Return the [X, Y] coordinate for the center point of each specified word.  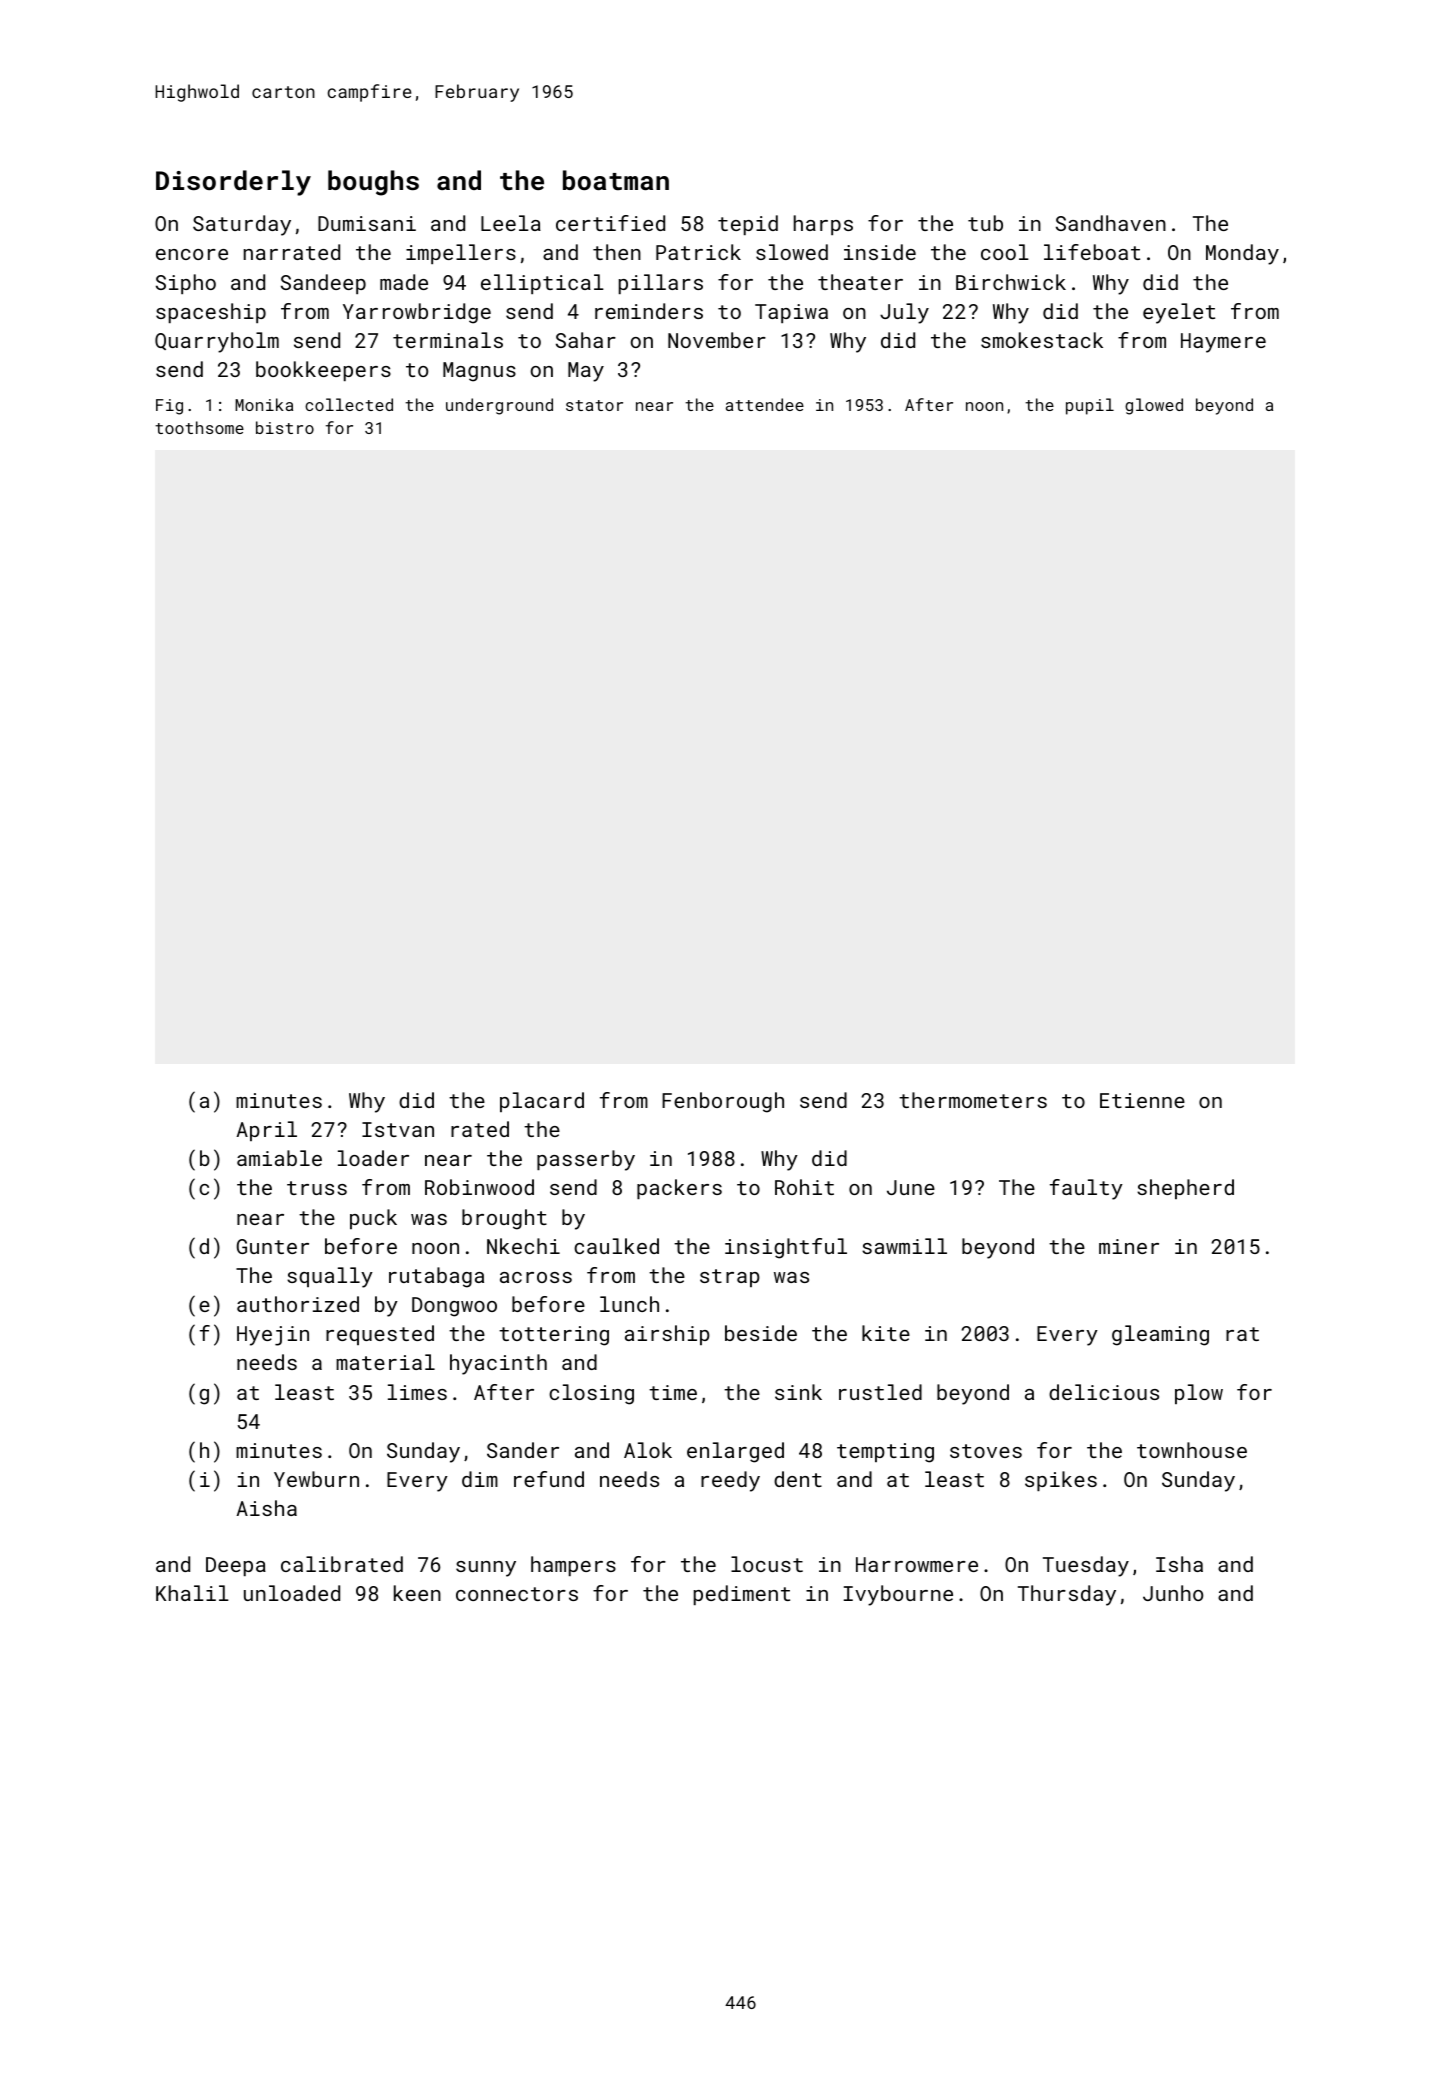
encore [192, 254]
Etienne [1142, 1100]
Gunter [273, 1246]
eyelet [1179, 313]
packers [679, 1189]
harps [823, 225]
